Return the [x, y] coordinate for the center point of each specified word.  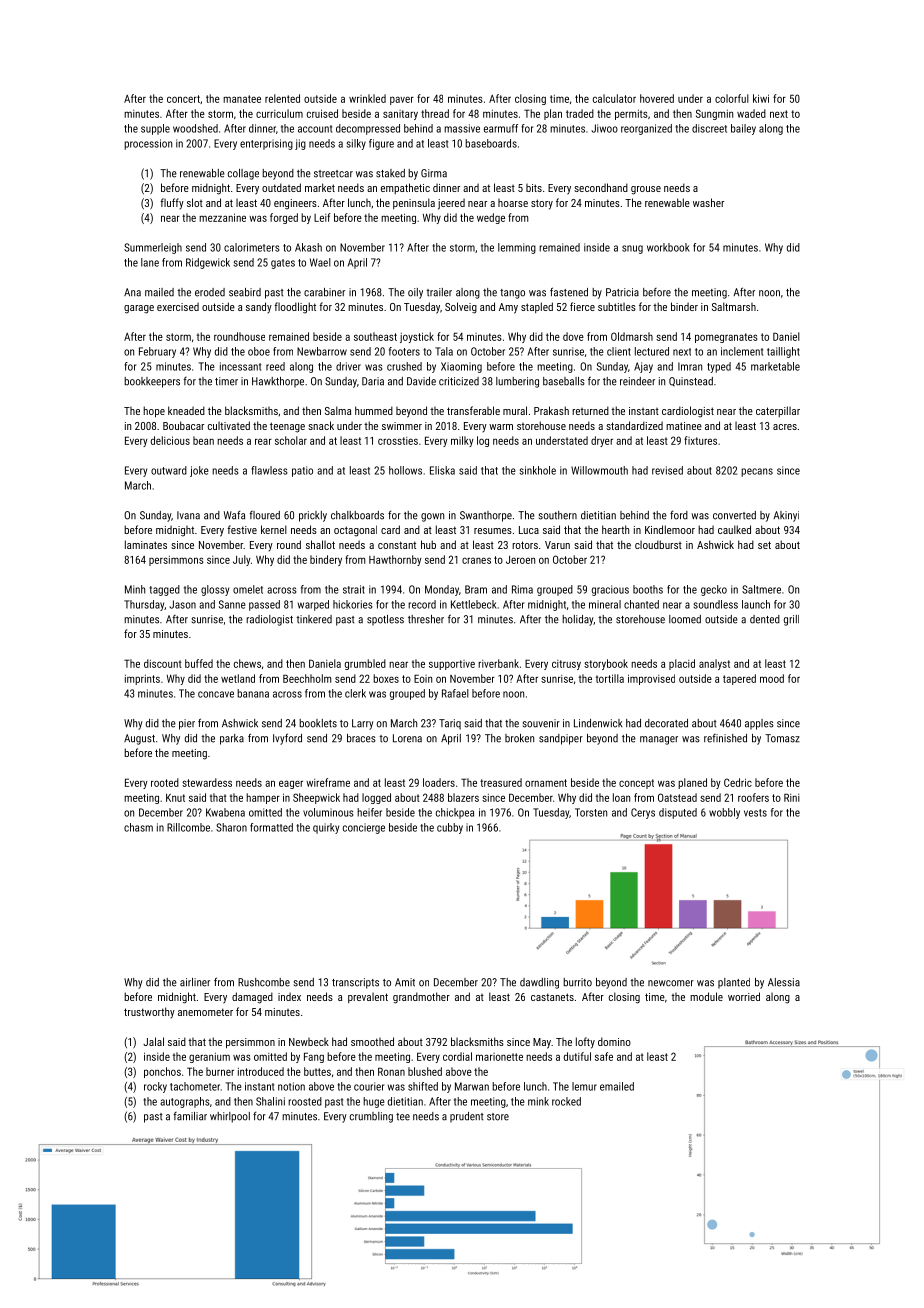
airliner [195, 982]
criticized [459, 381]
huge [374, 1102]
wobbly [724, 813]
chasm [138, 827]
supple [155, 129]
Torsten [591, 812]
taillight [783, 352]
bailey [743, 129]
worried [744, 996]
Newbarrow [322, 351]
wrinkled [367, 98]
